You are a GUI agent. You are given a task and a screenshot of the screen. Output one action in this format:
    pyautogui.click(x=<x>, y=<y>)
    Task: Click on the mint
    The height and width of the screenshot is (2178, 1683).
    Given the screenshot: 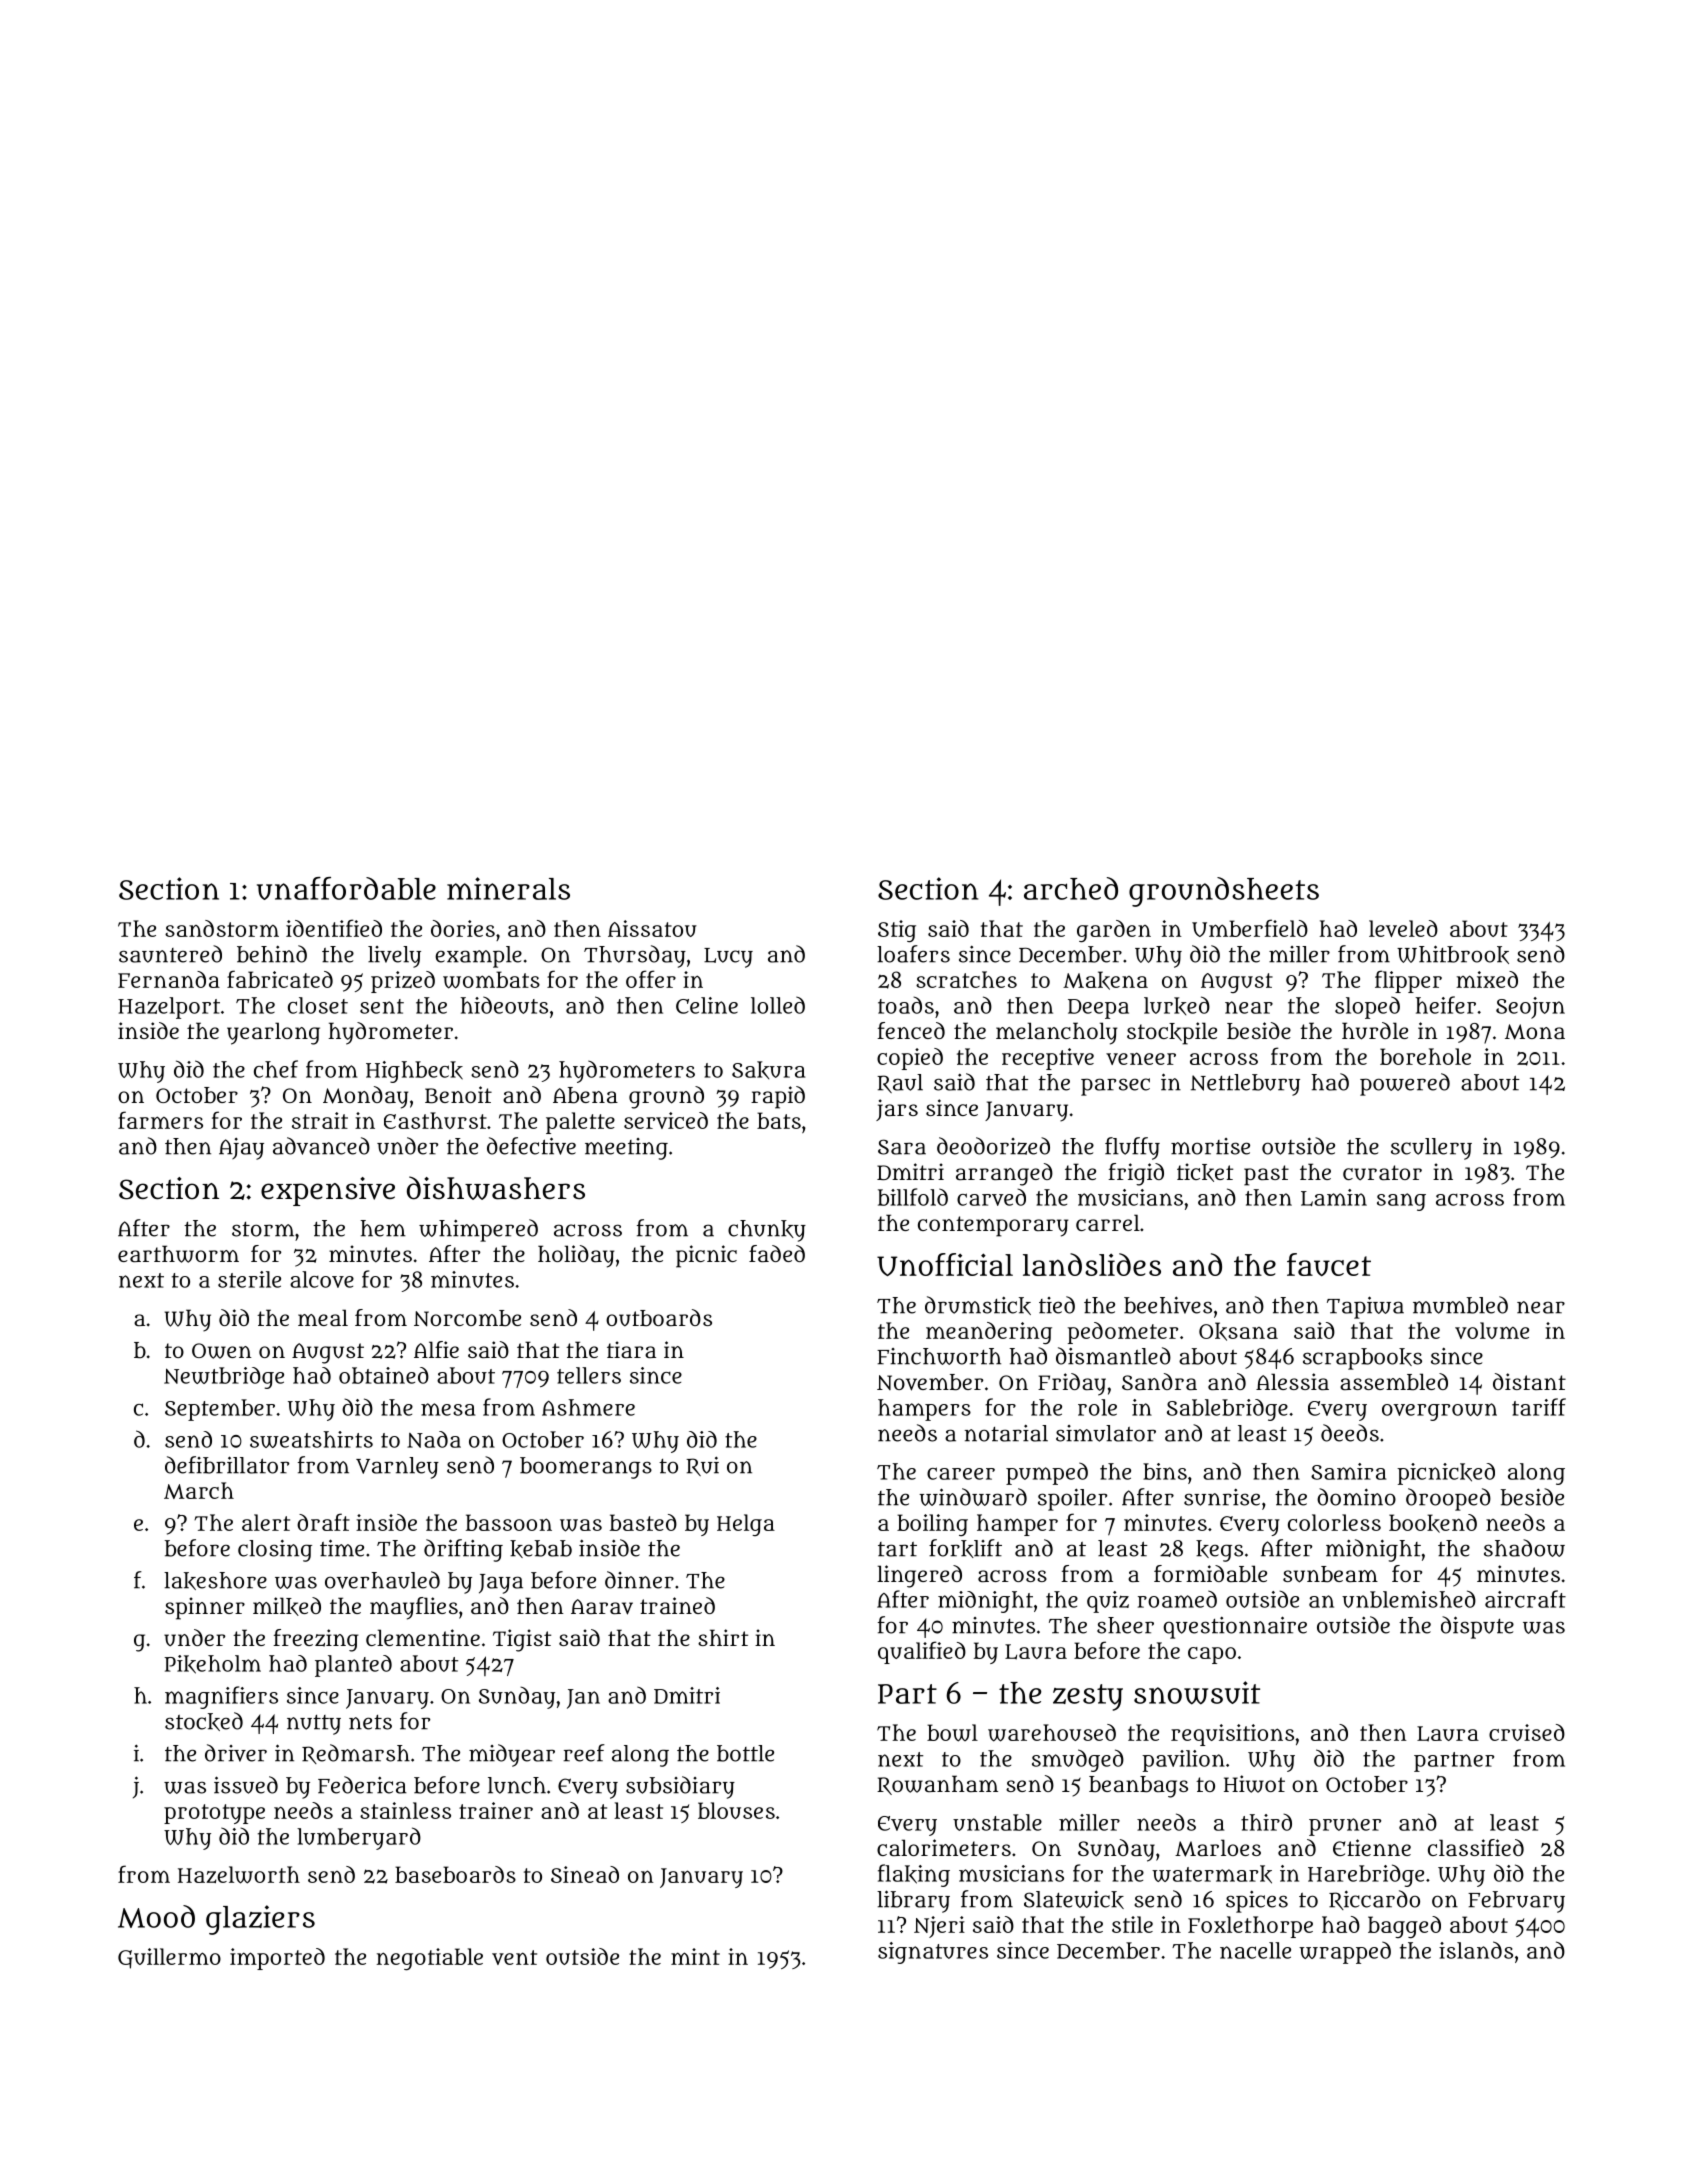 What is the action you would take?
    pyautogui.click(x=695, y=1956)
